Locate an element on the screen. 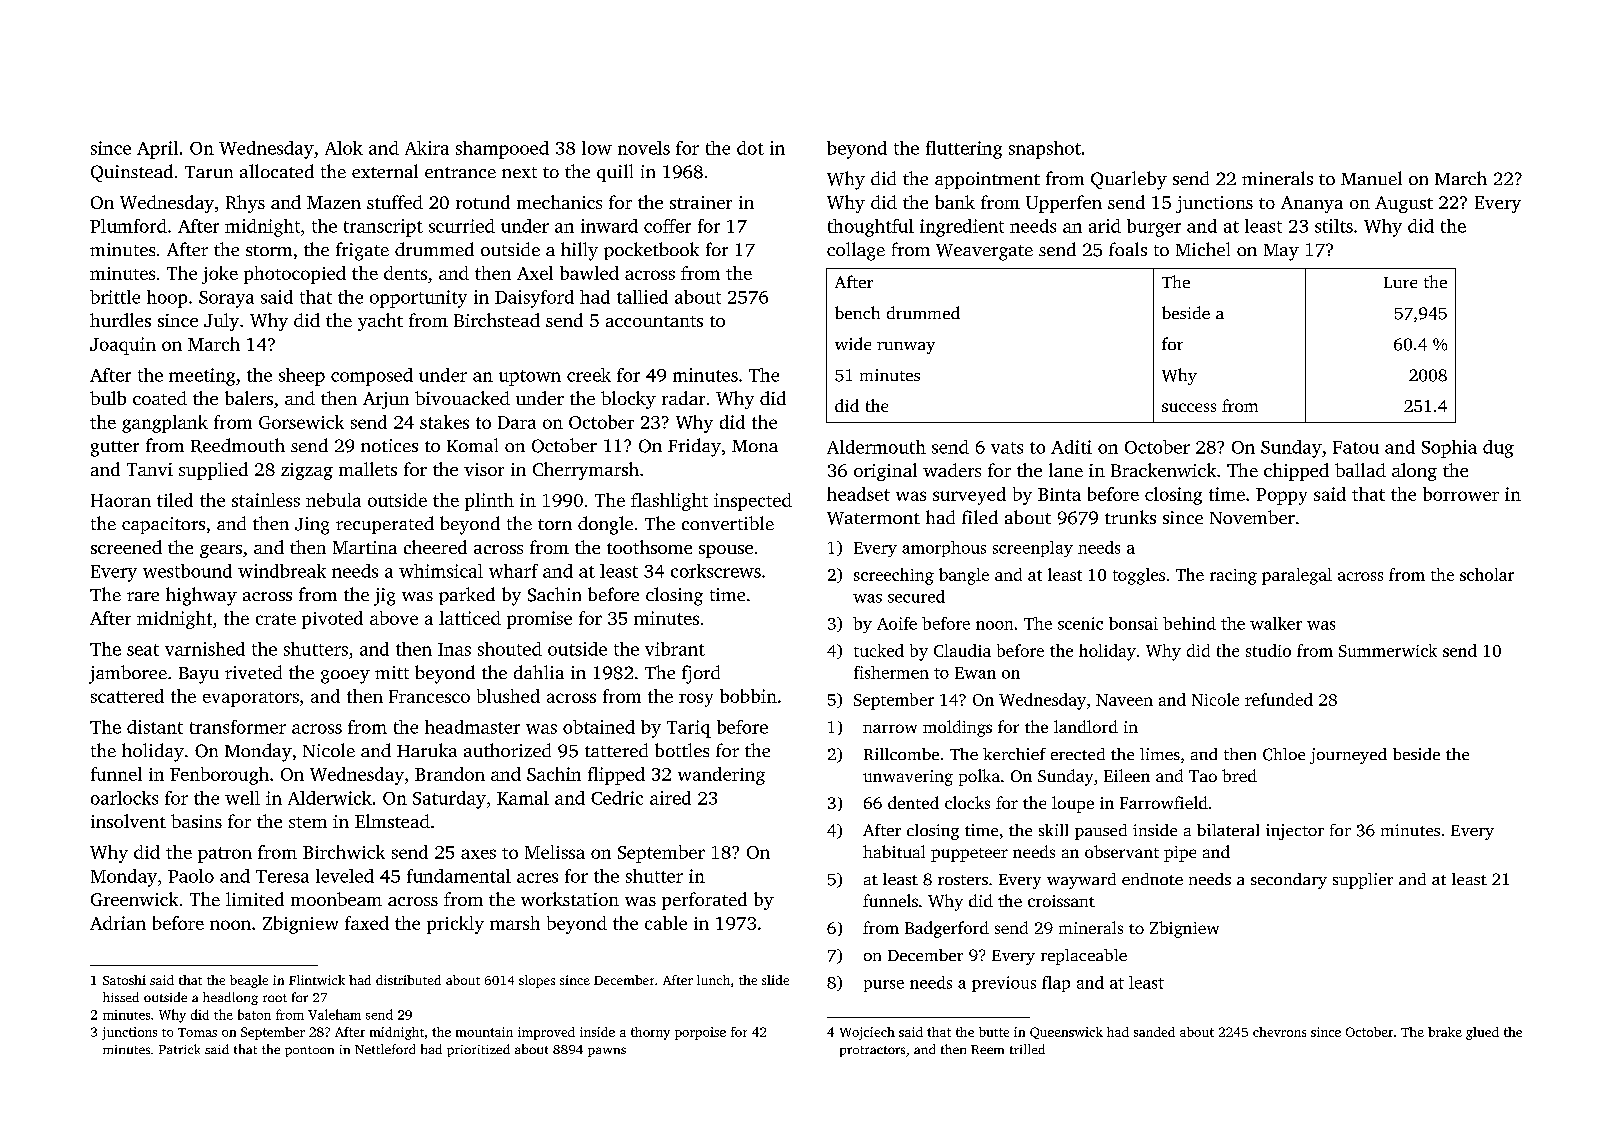 This screenshot has width=1619, height=1145. Manuel is located at coordinates (1371, 178).
